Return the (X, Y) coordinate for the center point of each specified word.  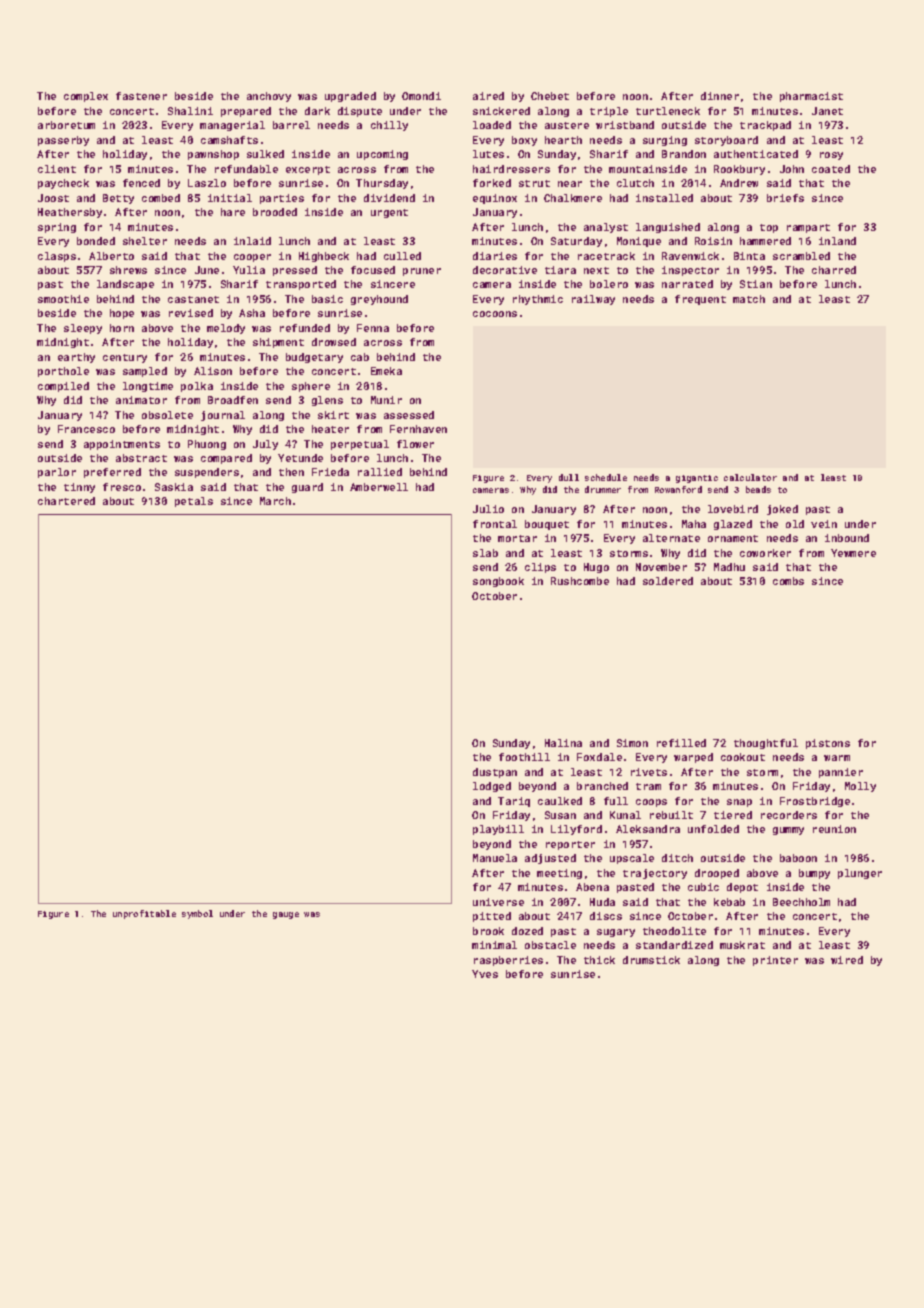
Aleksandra (648, 829)
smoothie (63, 299)
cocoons (495, 314)
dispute (360, 112)
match (749, 299)
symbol (197, 914)
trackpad (765, 126)
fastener (141, 96)
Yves (485, 974)
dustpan (495, 773)
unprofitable (144, 914)
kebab (729, 902)
